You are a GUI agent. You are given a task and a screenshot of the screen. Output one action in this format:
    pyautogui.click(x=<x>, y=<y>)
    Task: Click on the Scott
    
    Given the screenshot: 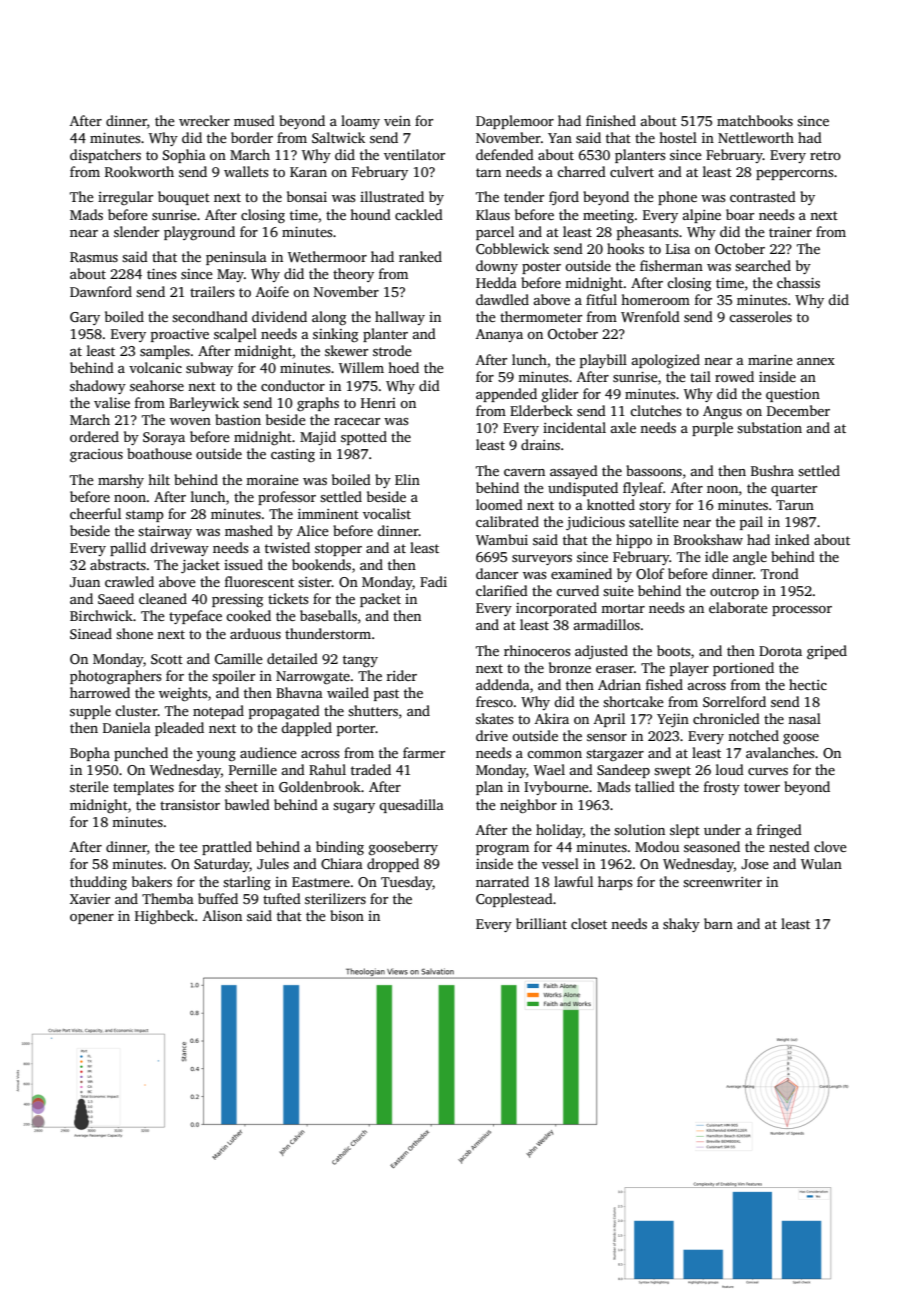 What is the action you would take?
    pyautogui.click(x=167, y=659)
